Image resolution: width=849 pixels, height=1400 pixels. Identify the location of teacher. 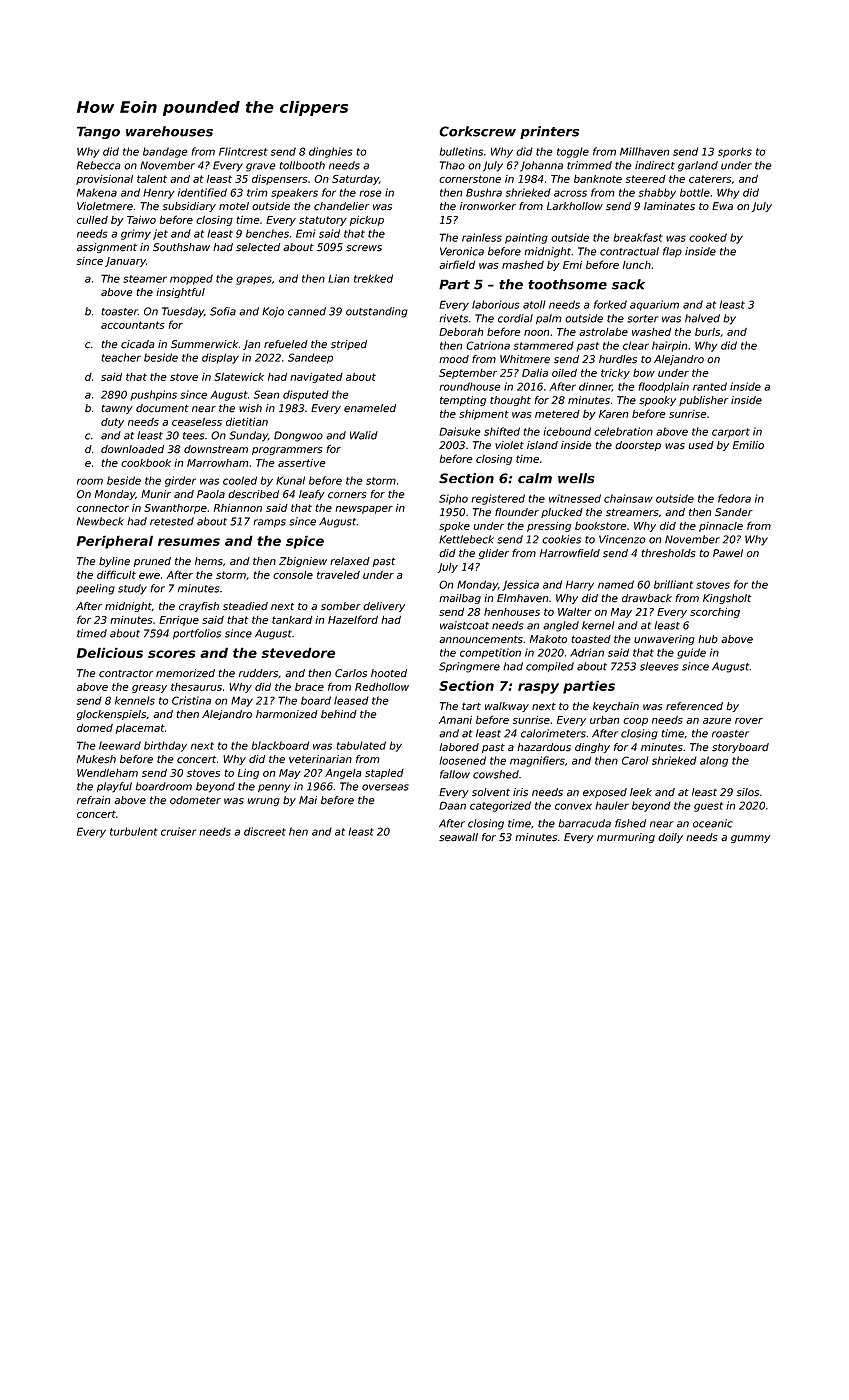
(121, 357).
